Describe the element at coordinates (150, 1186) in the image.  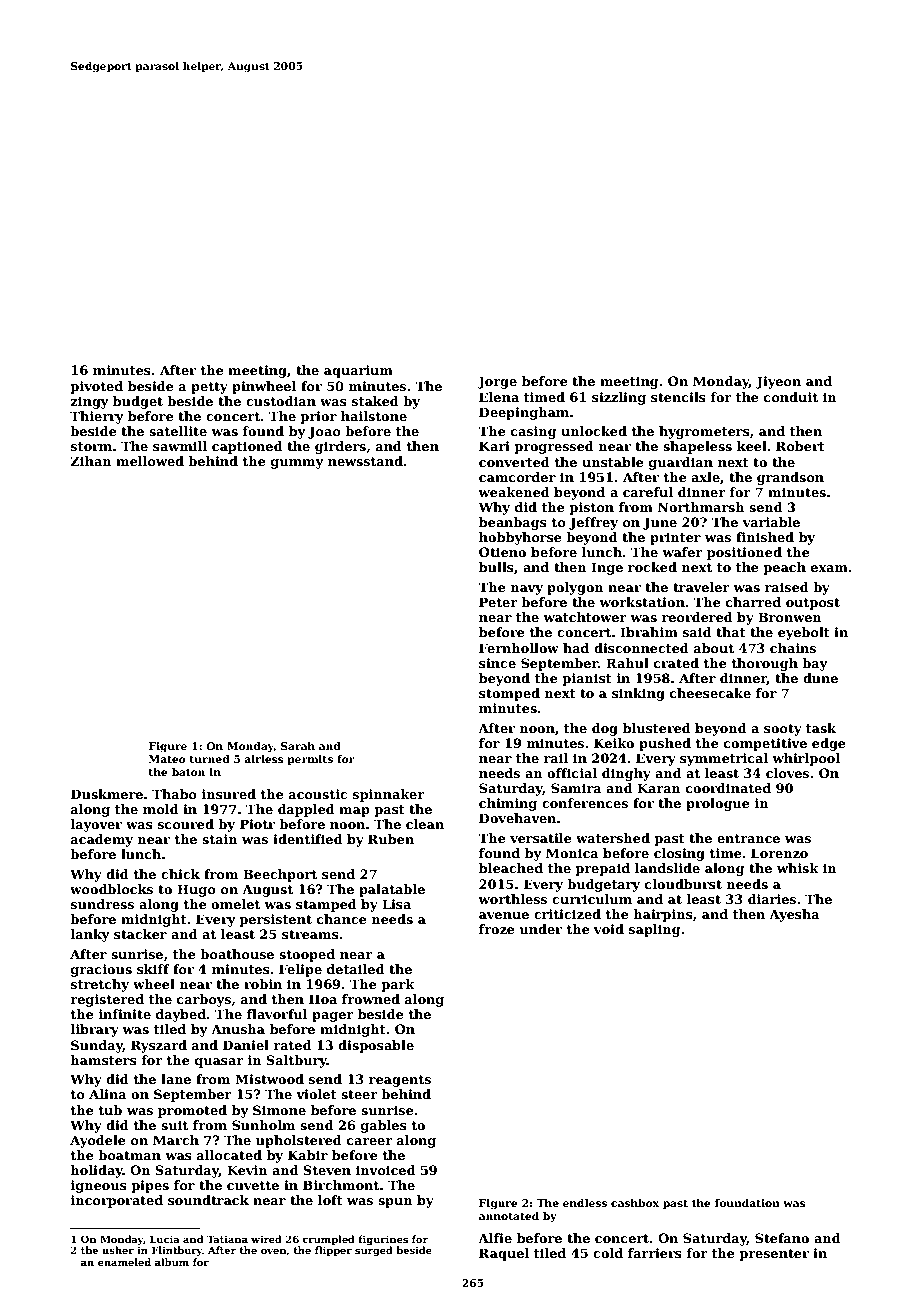
I see `pipes` at that location.
